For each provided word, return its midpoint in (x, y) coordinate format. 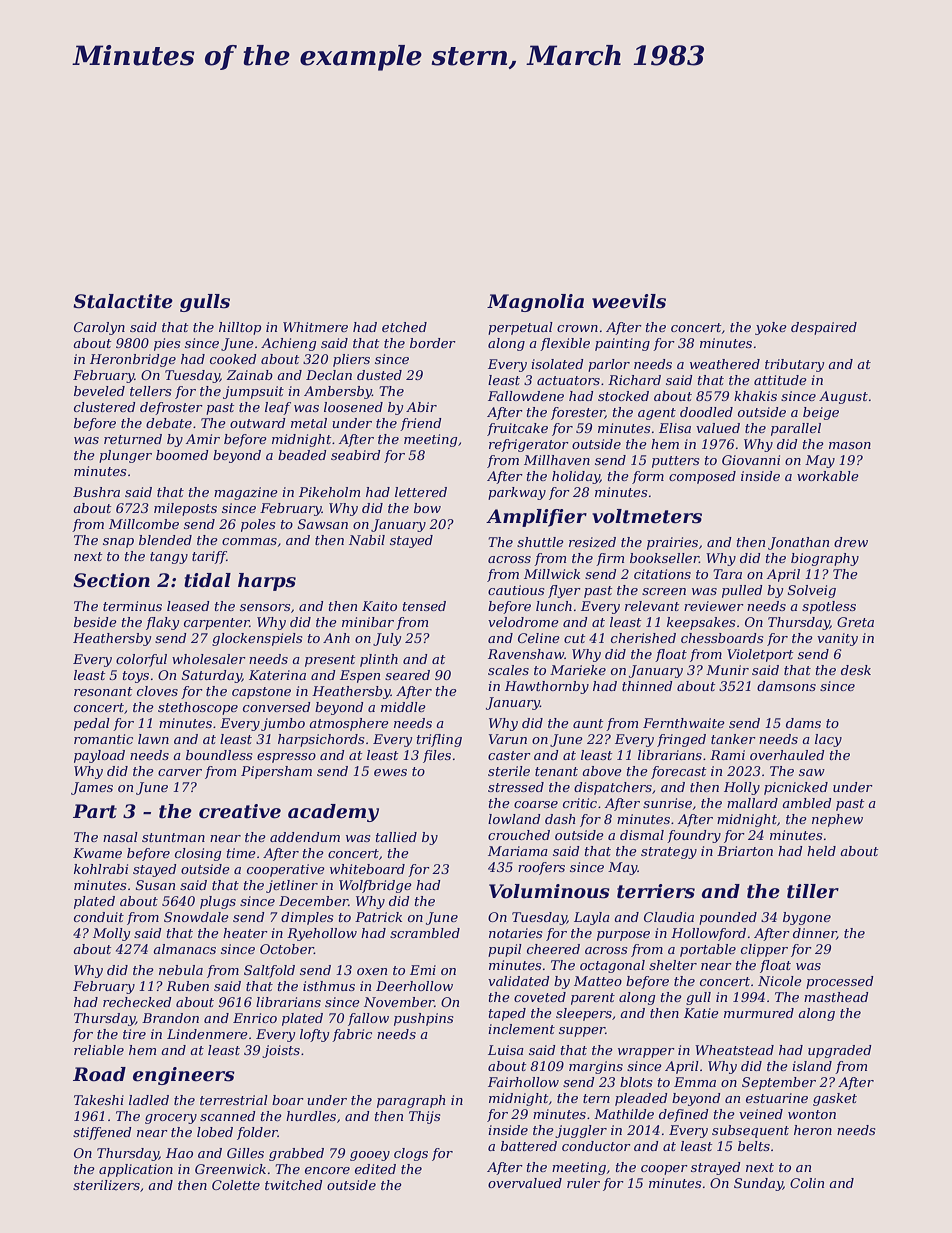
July (387, 639)
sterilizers (106, 1185)
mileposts (185, 509)
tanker (733, 739)
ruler (583, 1183)
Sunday (758, 1184)
